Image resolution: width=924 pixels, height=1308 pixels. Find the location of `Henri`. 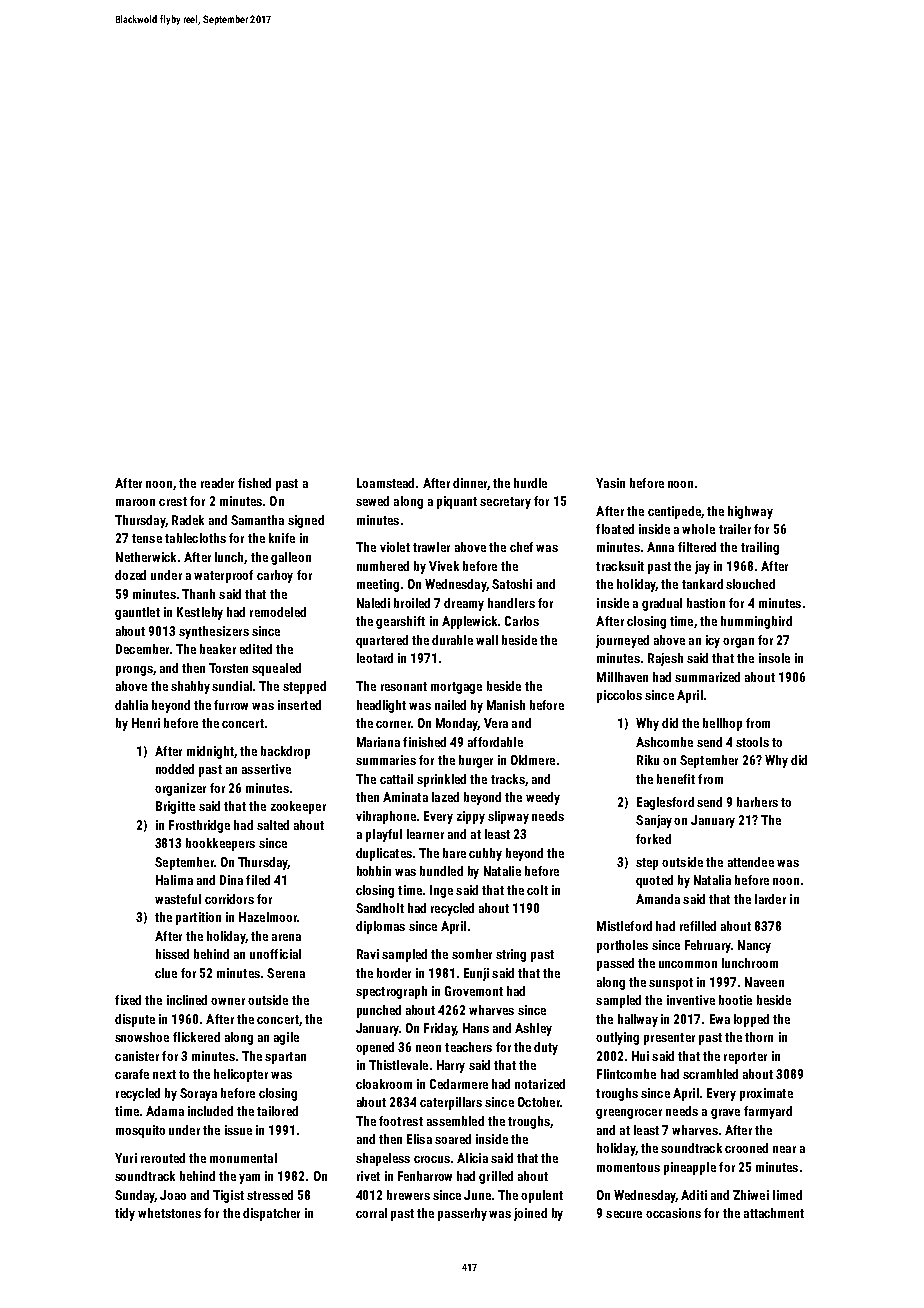

Henri is located at coordinates (146, 723).
